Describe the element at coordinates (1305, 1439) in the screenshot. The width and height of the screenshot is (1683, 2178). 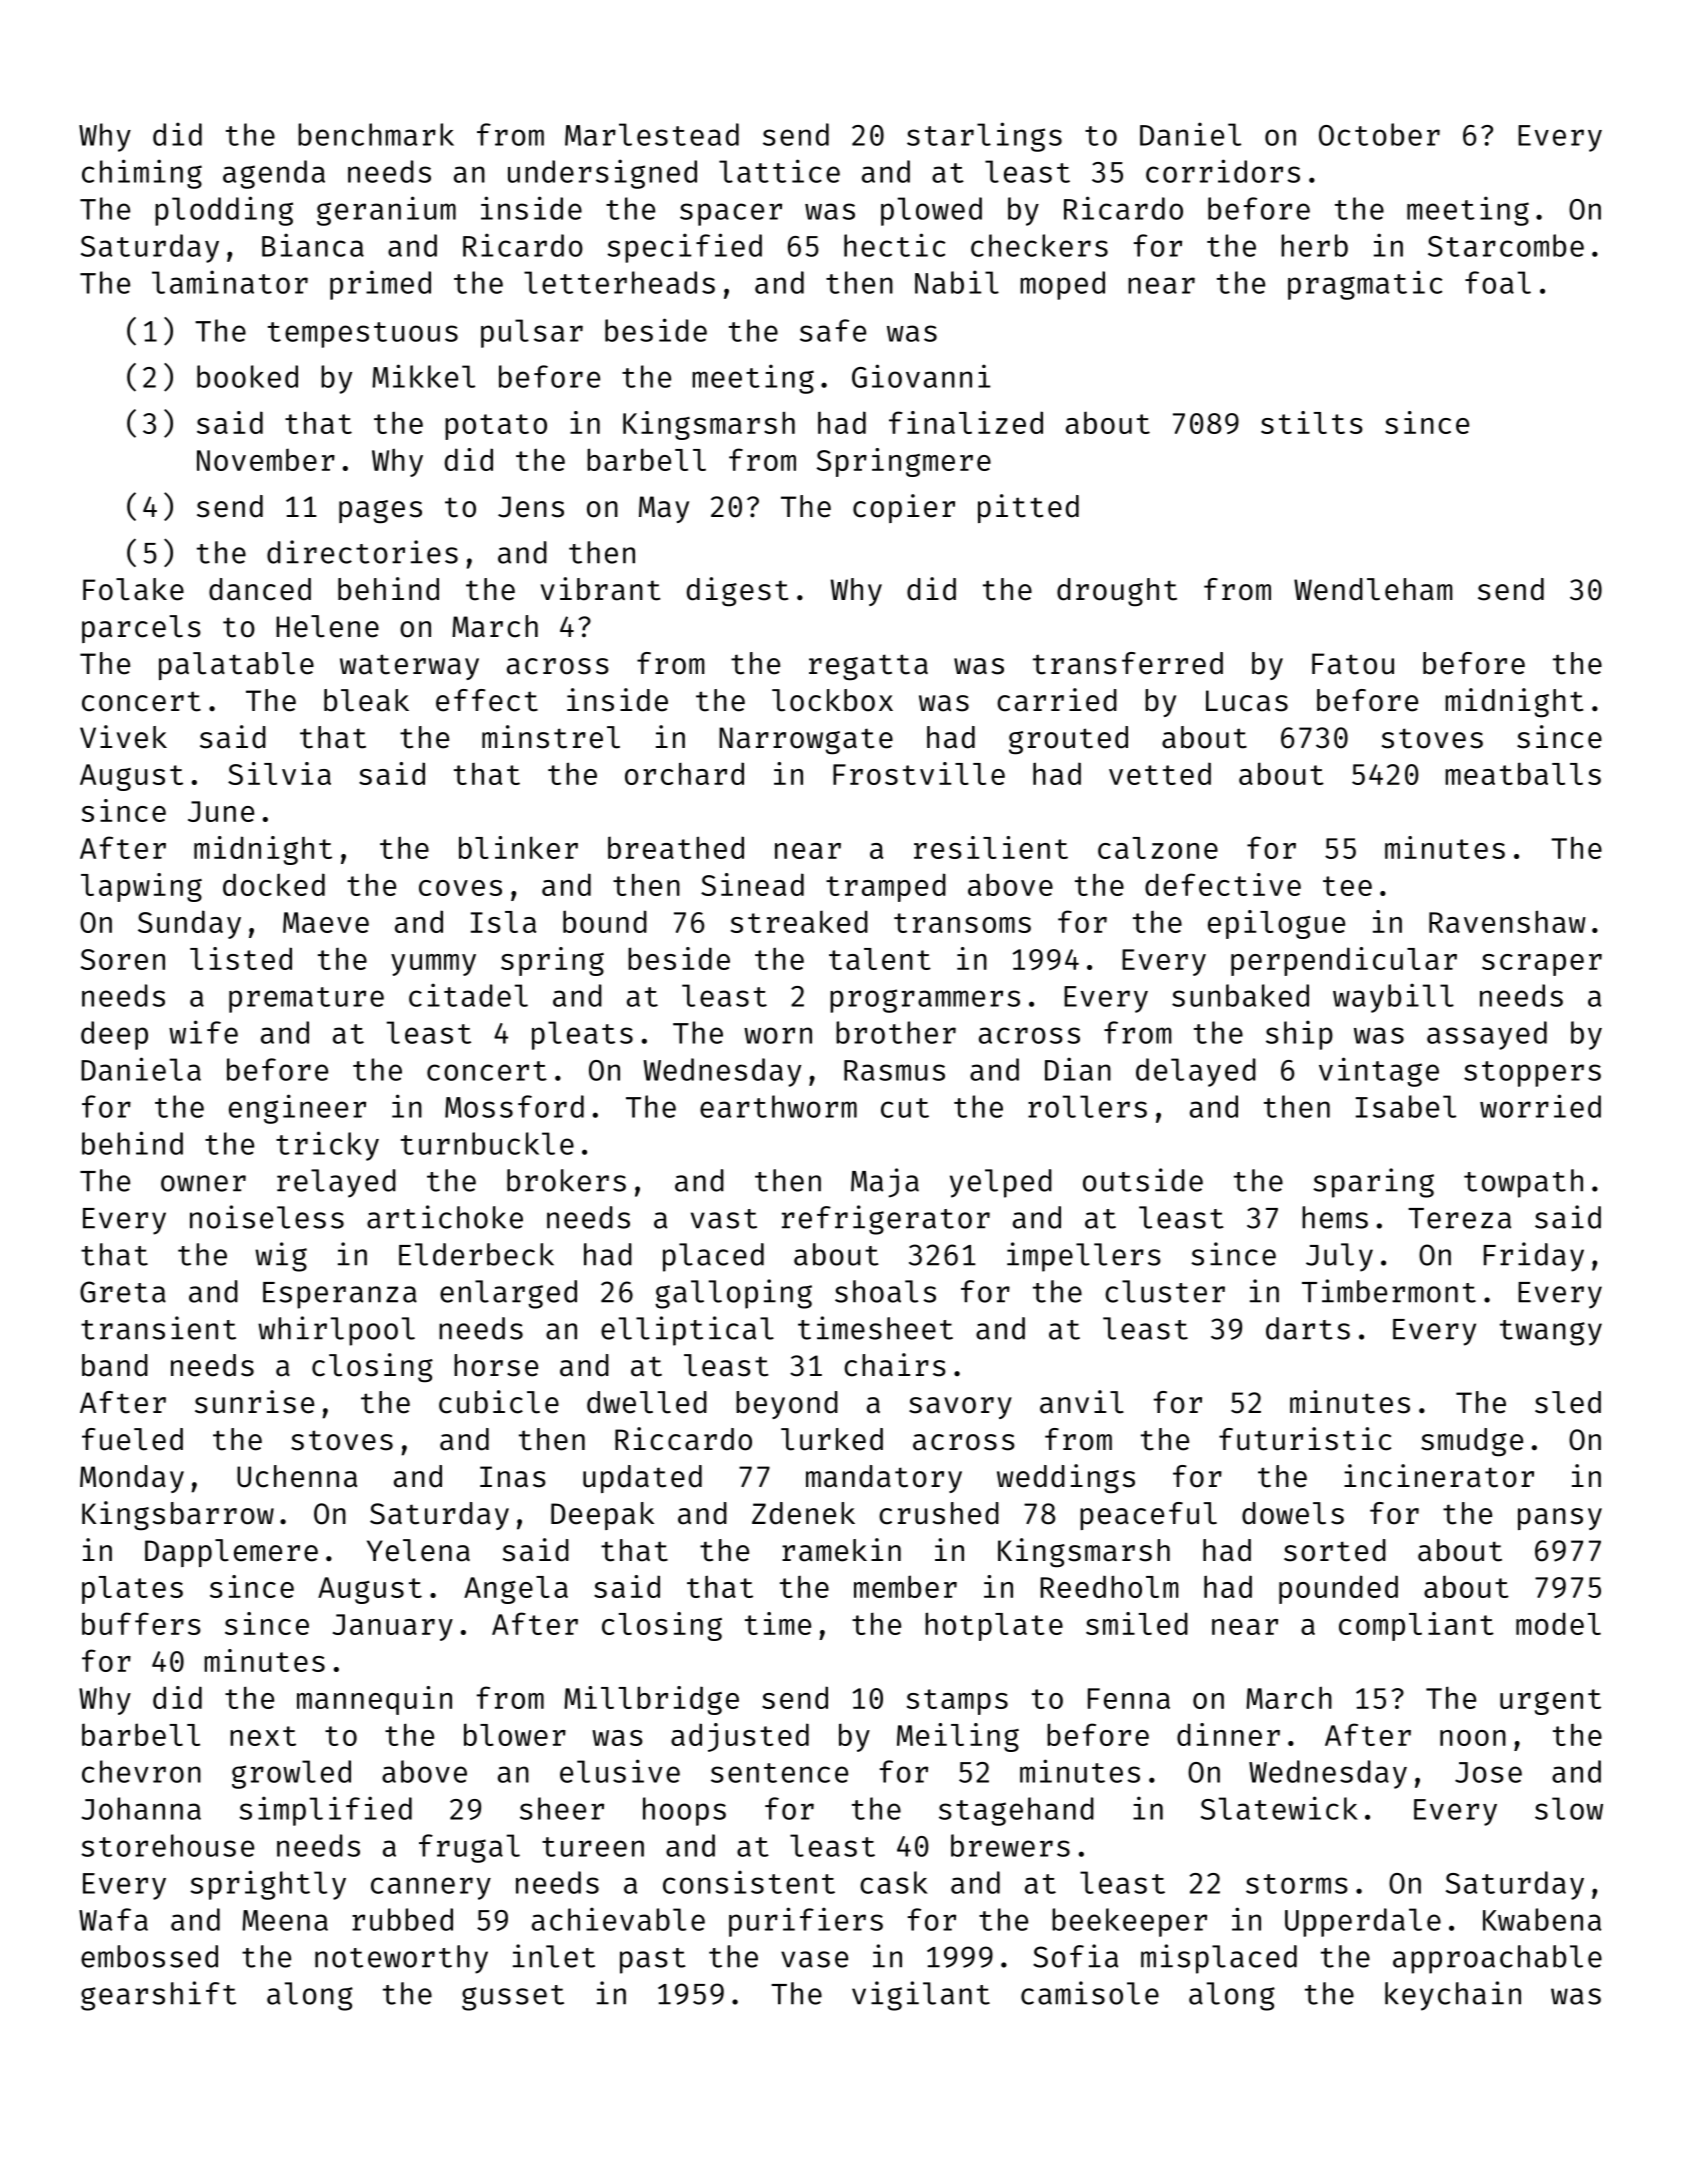
I see `futuristic` at that location.
